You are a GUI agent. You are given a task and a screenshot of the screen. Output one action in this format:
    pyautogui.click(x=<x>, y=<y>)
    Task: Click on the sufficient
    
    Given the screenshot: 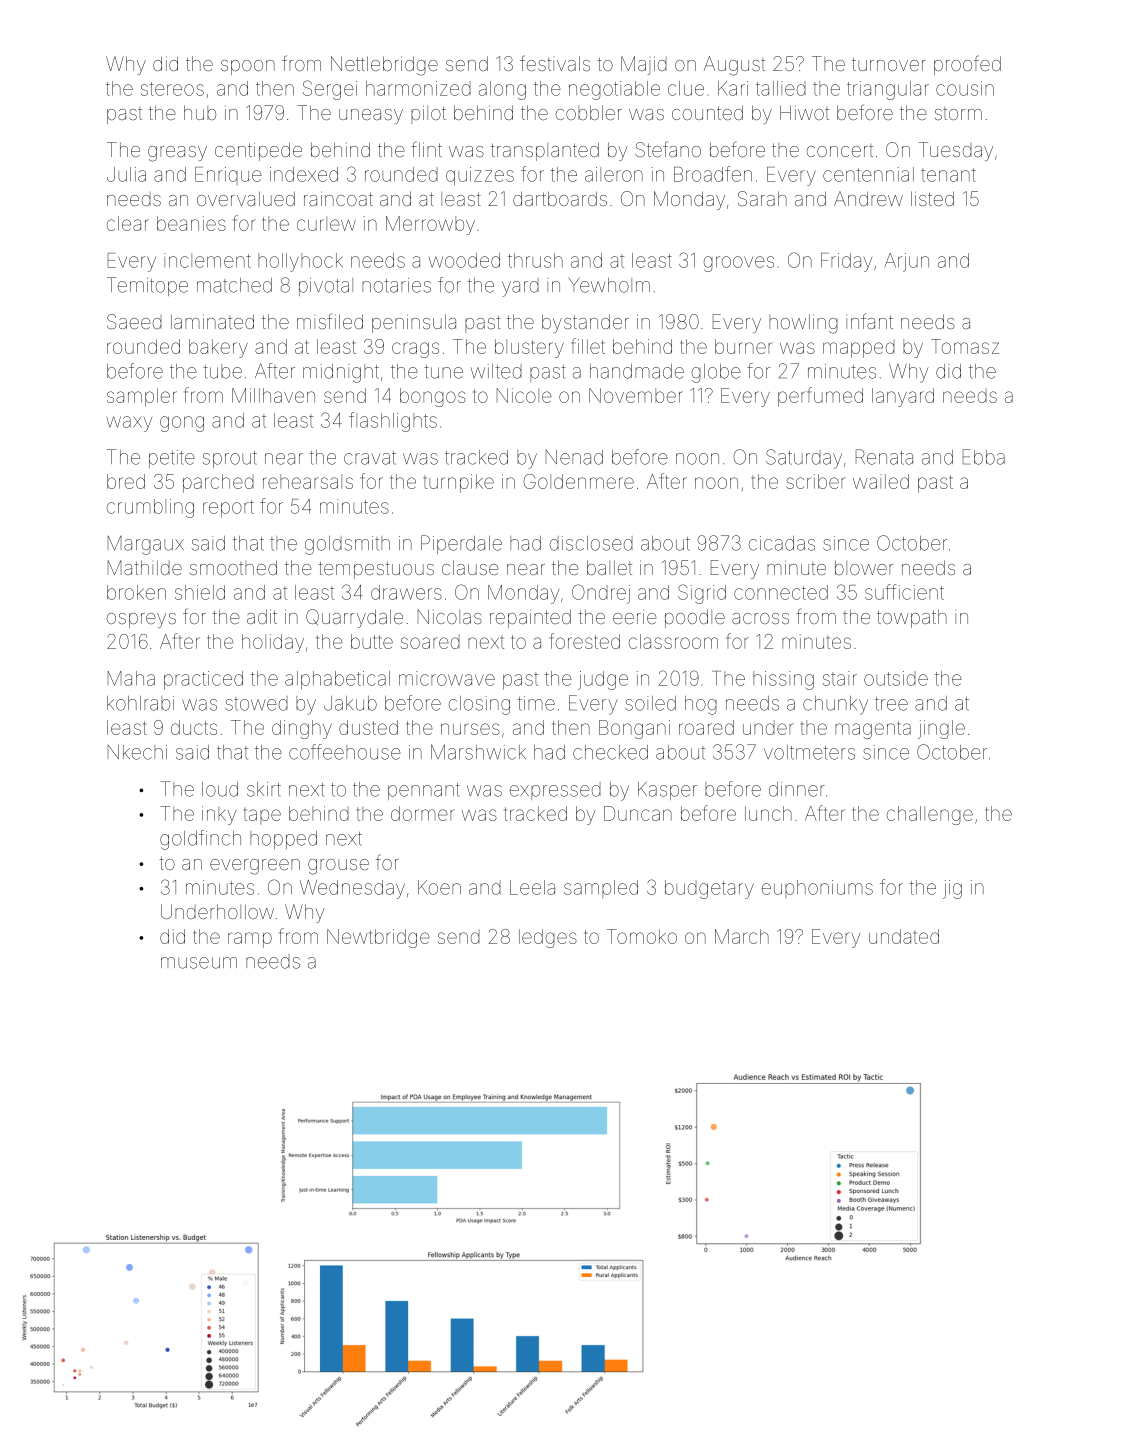 What is the action you would take?
    pyautogui.click(x=904, y=592)
